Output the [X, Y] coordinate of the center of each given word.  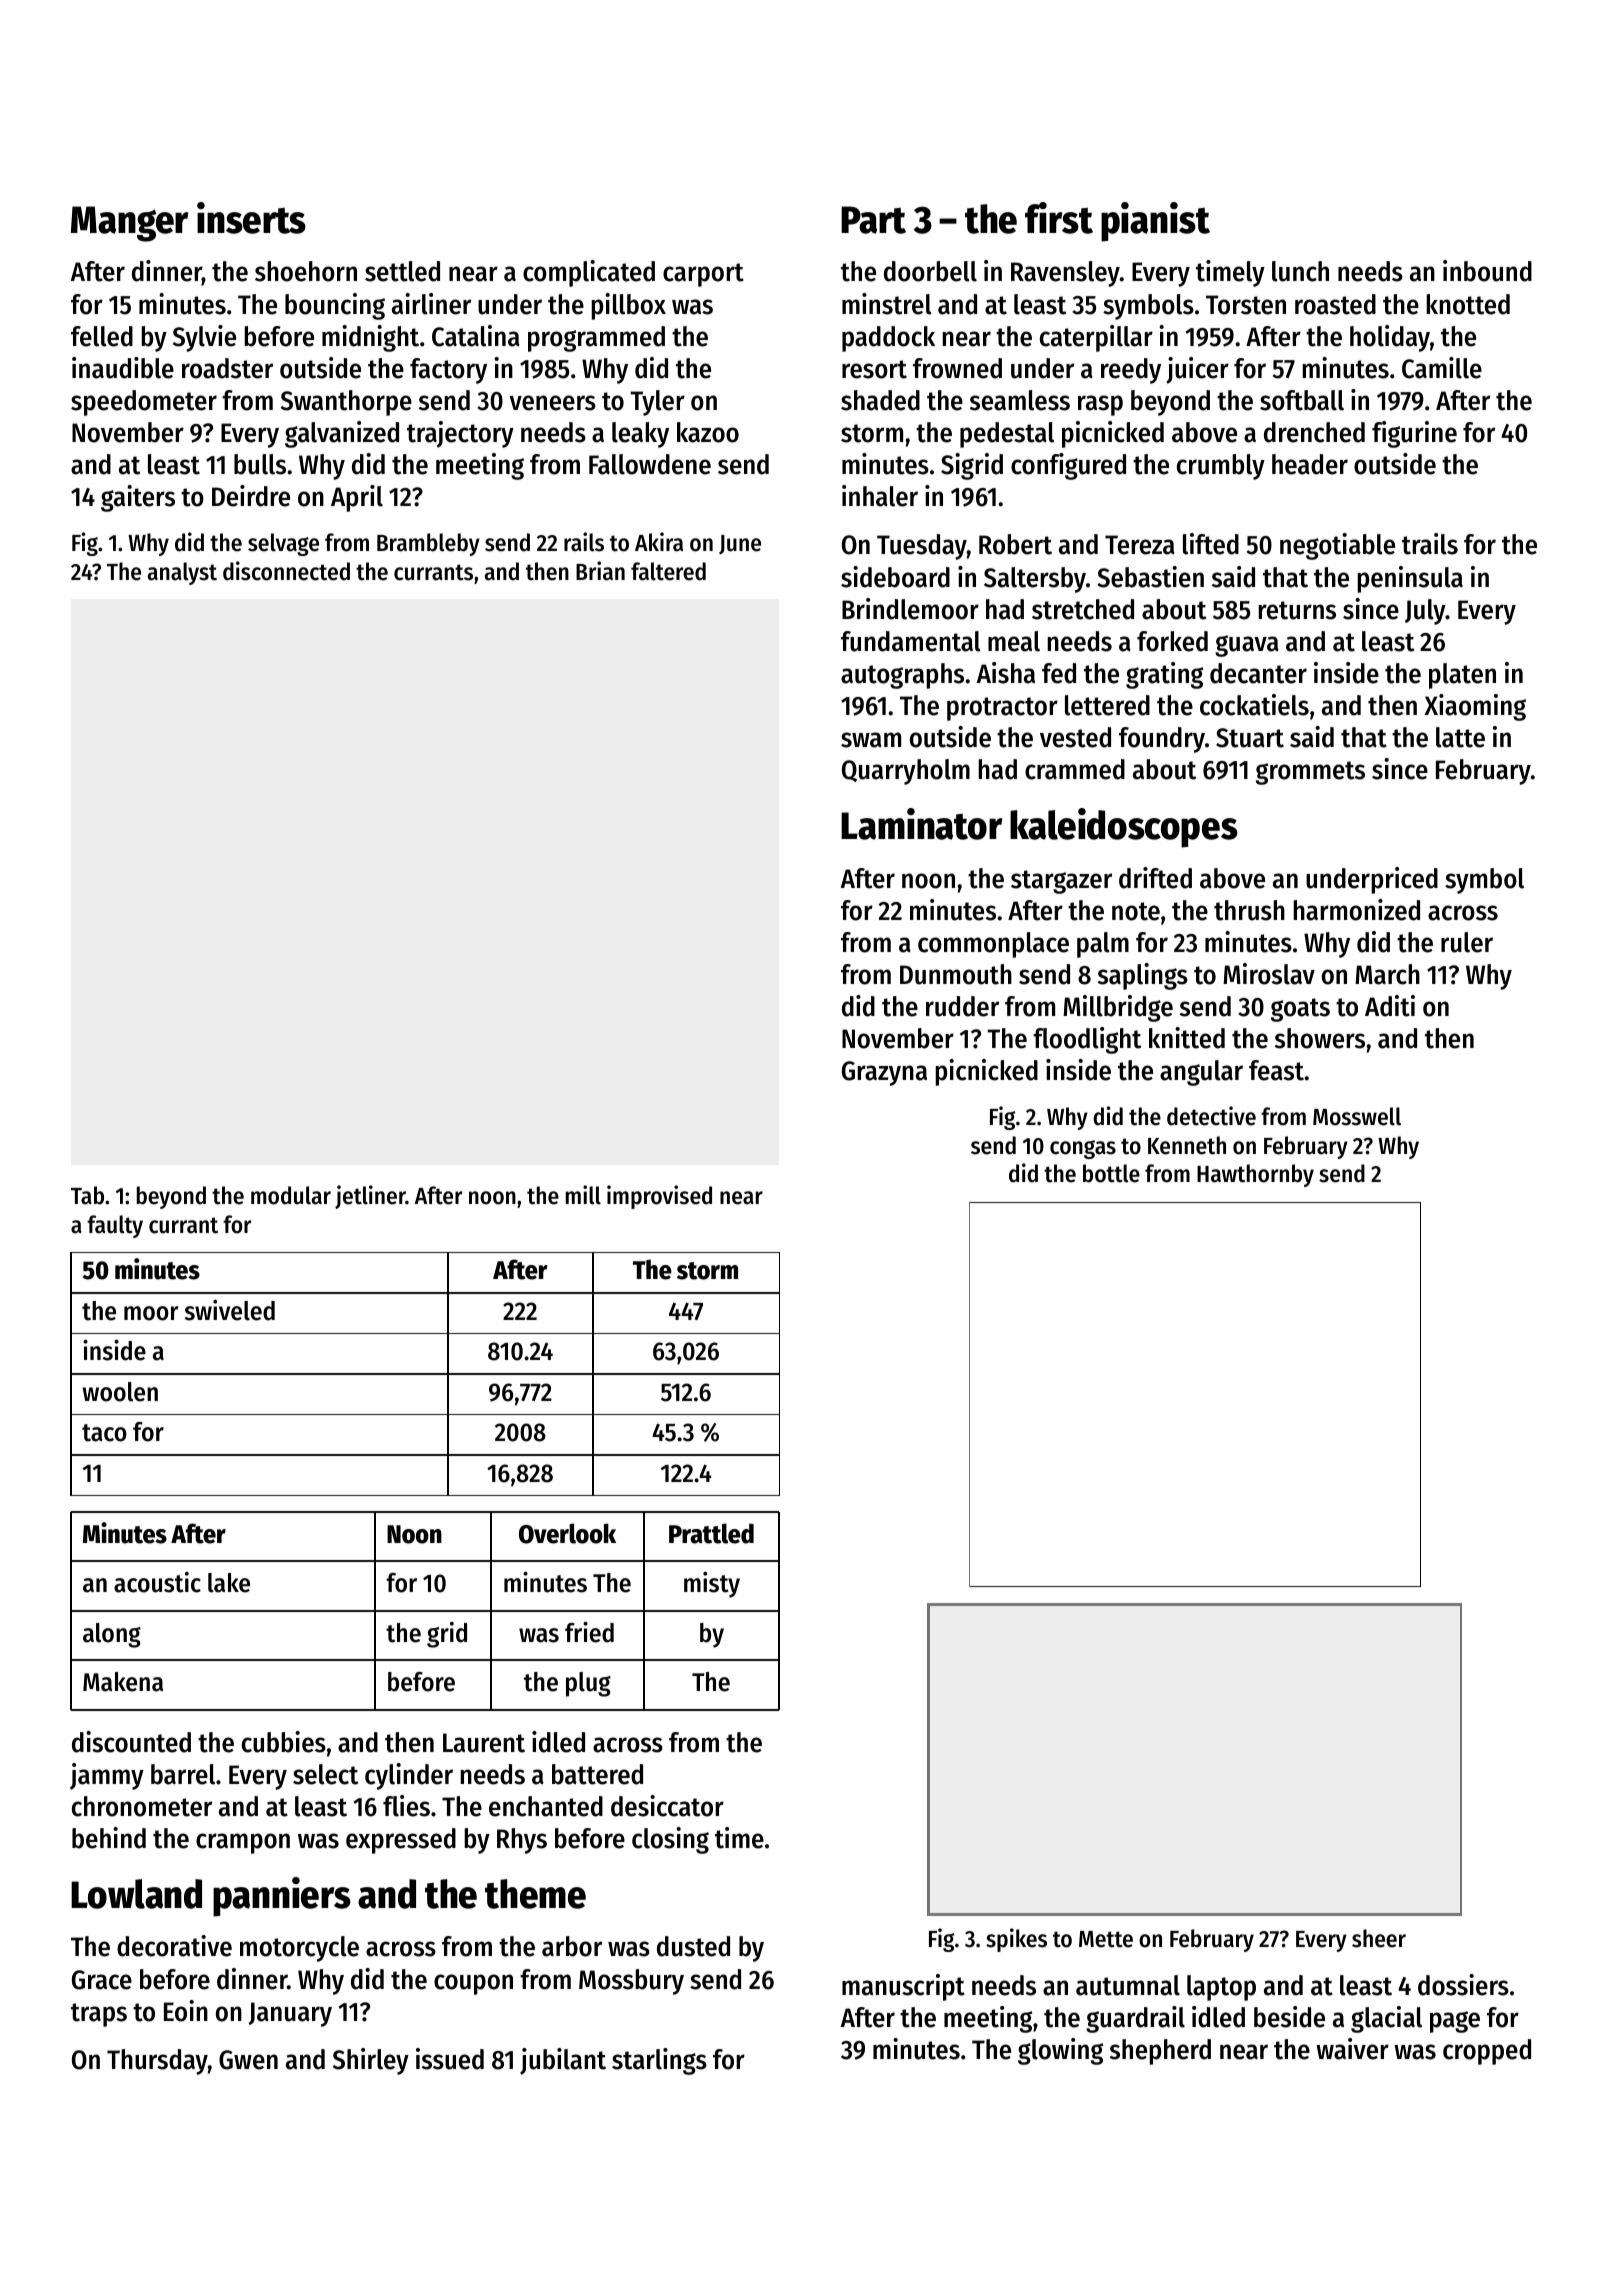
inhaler [880, 496]
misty [712, 1585]
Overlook [567, 1533]
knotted [1468, 304]
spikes [1016, 1940]
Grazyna [884, 1073]
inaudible [123, 368]
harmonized [1356, 910]
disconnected [286, 571]
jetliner [370, 1197]
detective [1211, 1116]
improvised [659, 1197]
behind [109, 1838]
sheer [1379, 1938]
